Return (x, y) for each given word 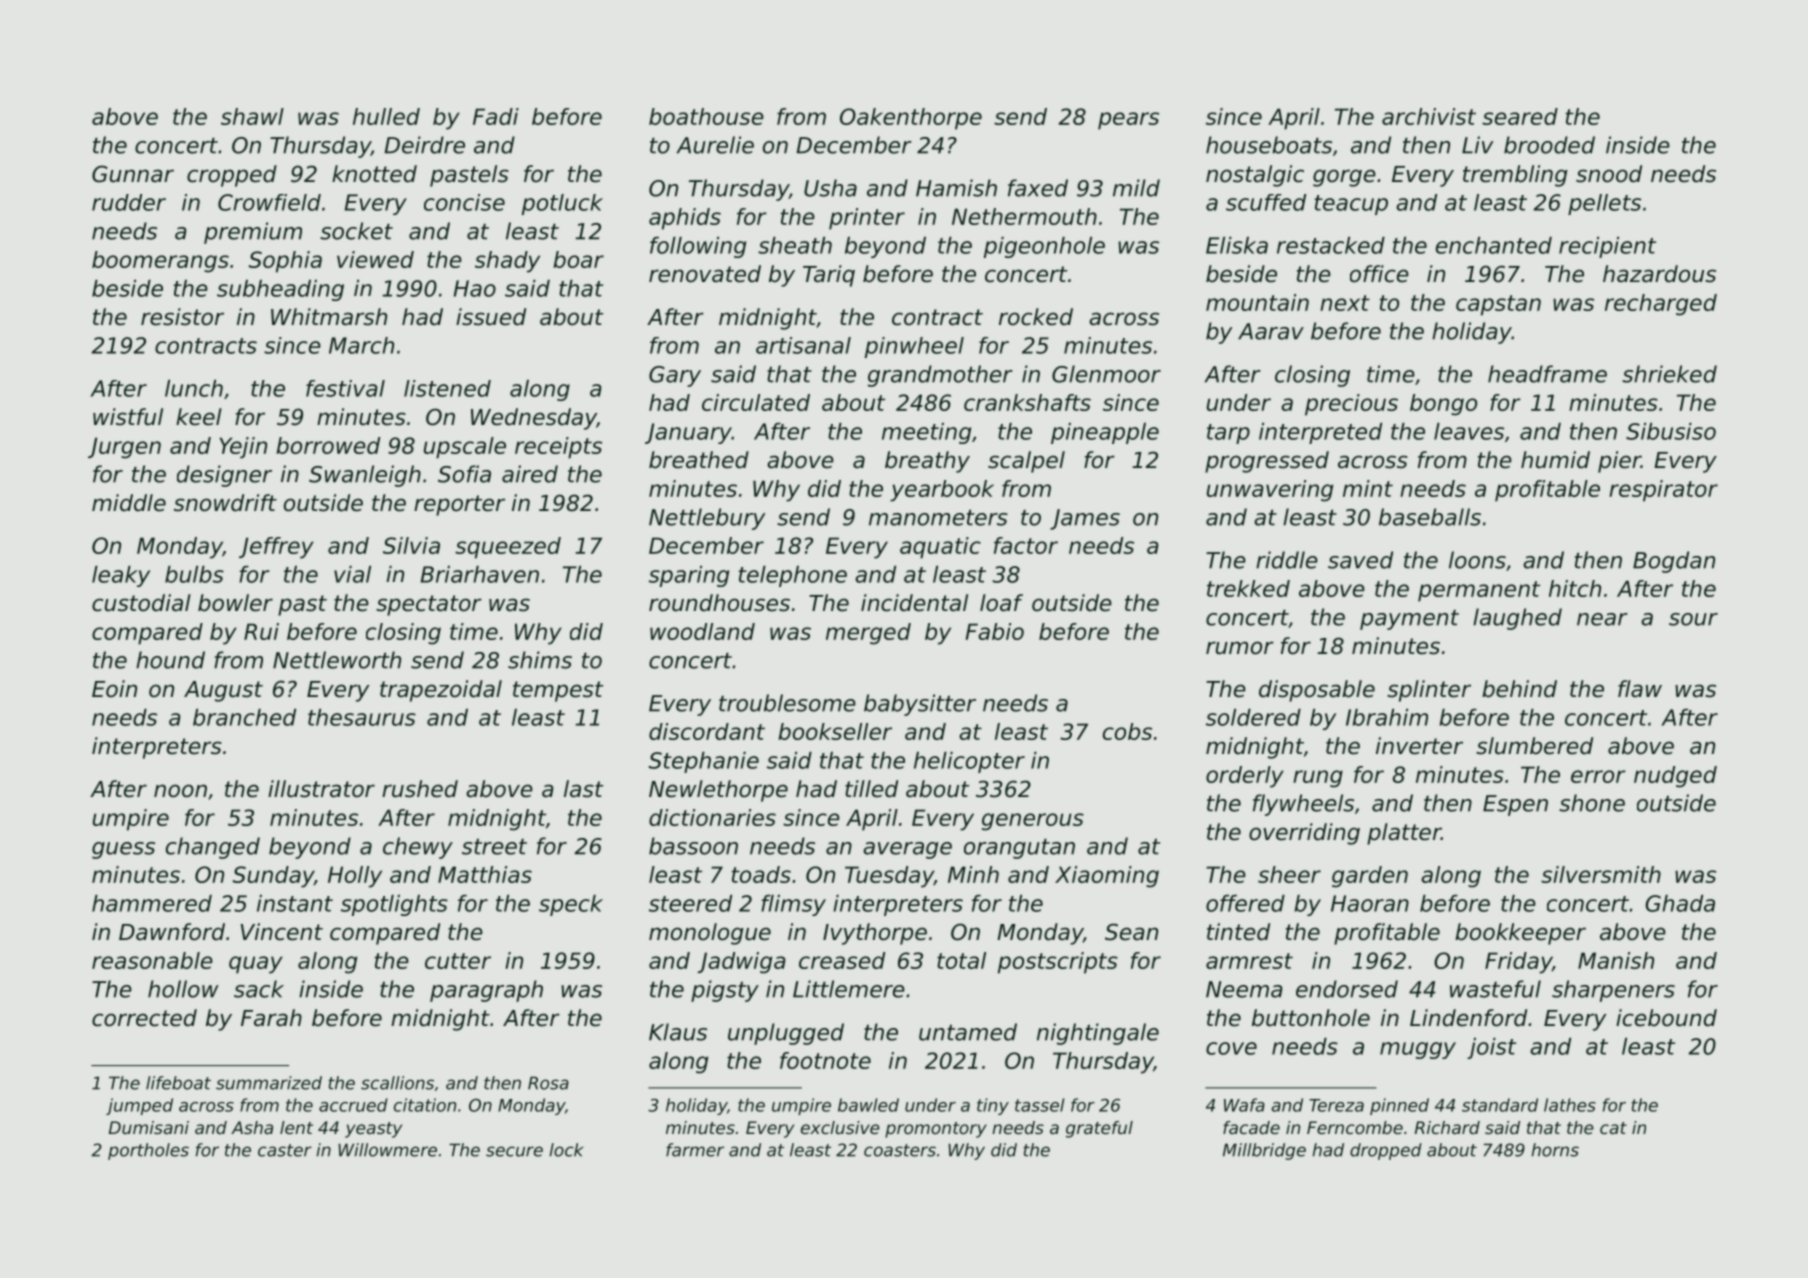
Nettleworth (337, 660)
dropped (1386, 1151)
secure (514, 1151)
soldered (1253, 717)
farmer (695, 1150)
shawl (252, 116)
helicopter (969, 762)
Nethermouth (1024, 216)
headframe (1547, 374)
